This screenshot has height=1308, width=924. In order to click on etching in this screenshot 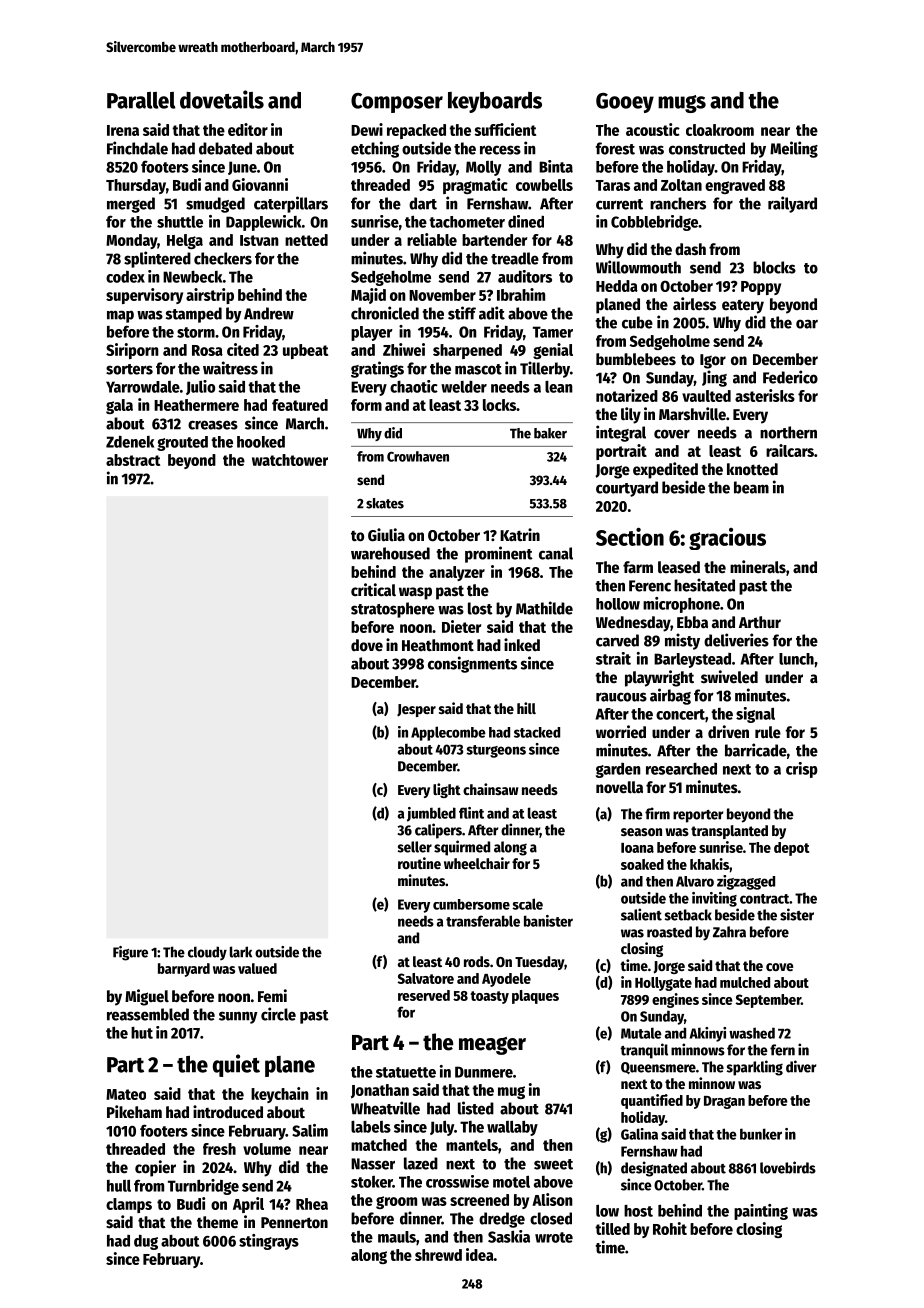, I will do `click(375, 149)`.
